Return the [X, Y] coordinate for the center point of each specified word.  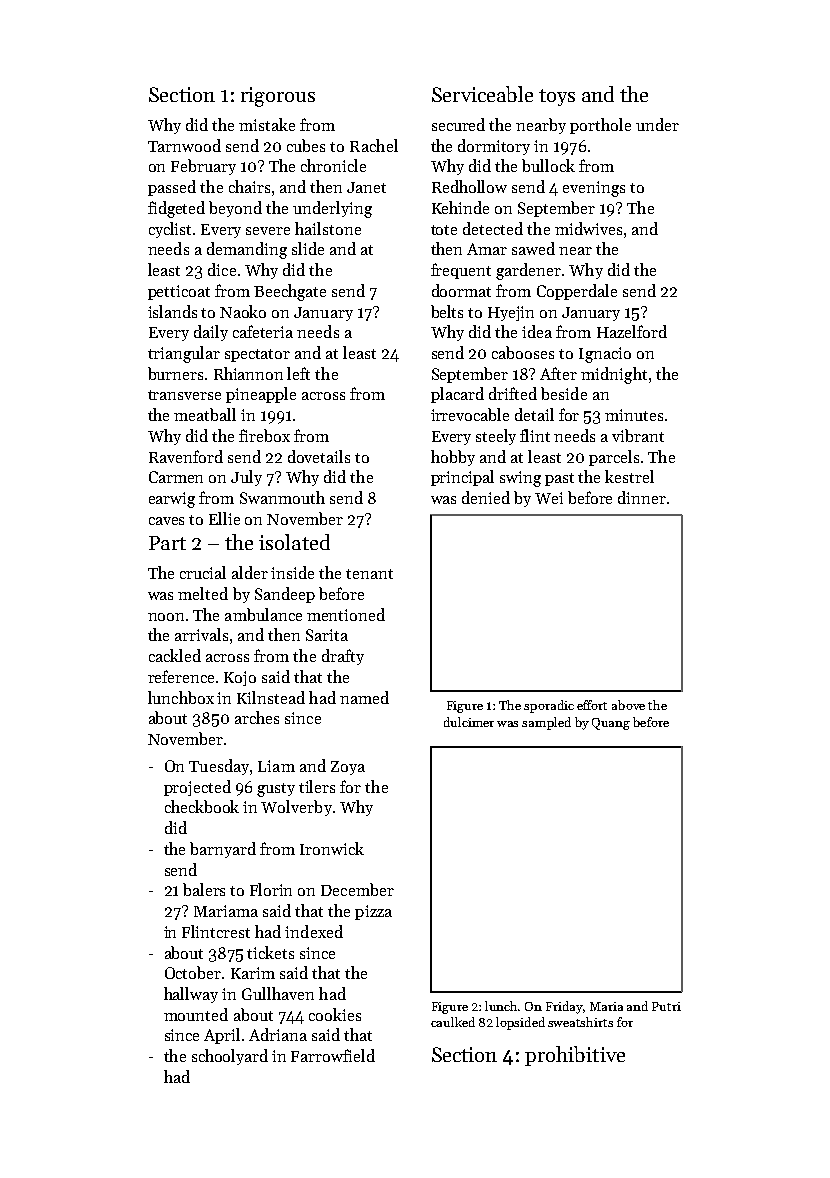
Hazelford [632, 331]
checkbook [202, 806]
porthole [600, 126]
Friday [565, 1007]
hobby [453, 458]
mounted [196, 1014]
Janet [366, 187]
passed [172, 188]
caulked [453, 1022]
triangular [184, 354]
